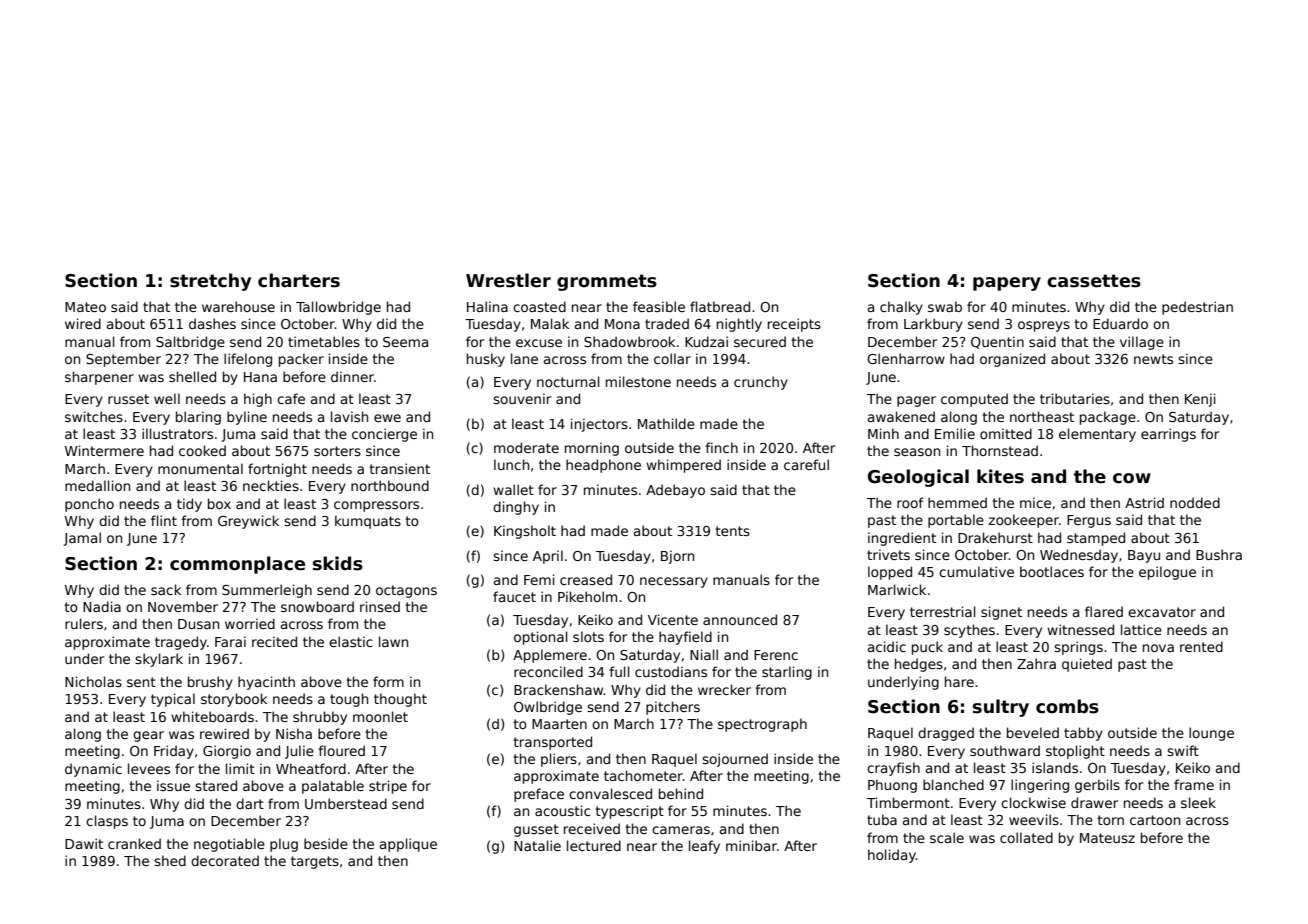 This screenshot has width=1308, height=924. Describe the element at coordinates (919, 665) in the screenshot. I see `hedges` at that location.
